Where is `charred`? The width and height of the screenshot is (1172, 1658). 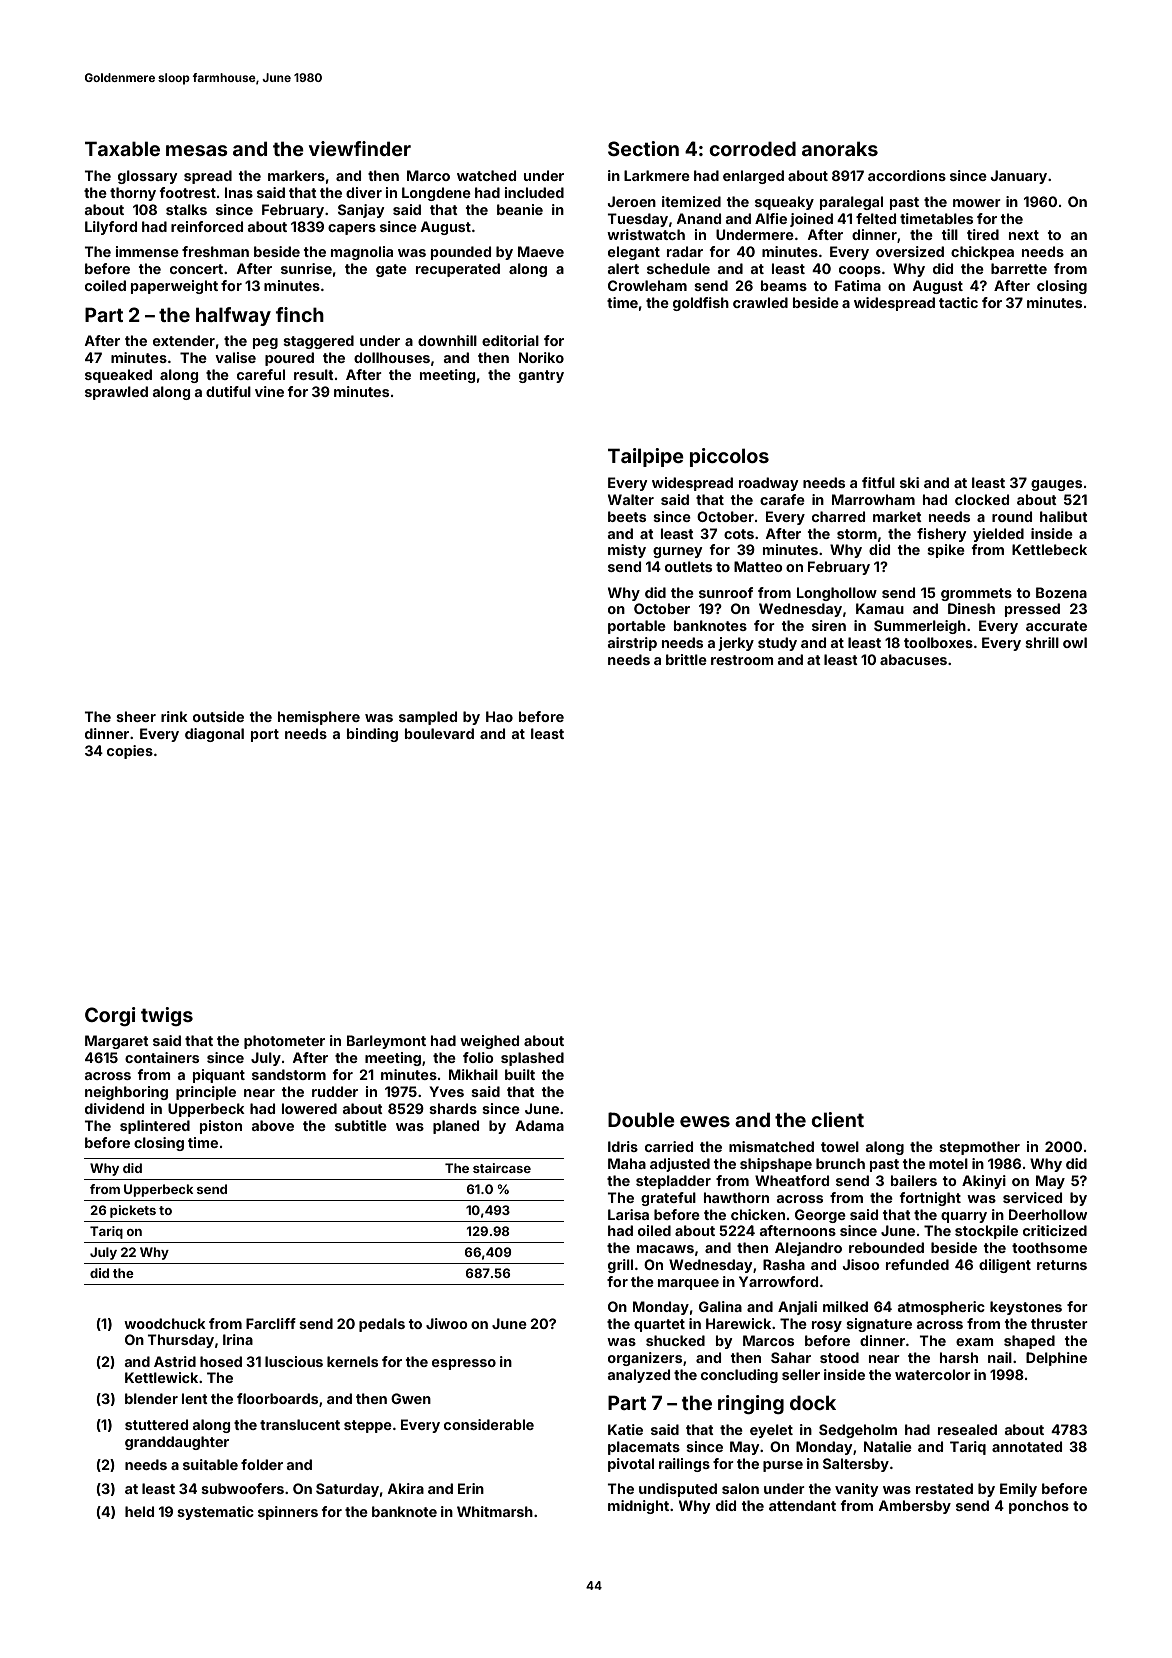 charred is located at coordinates (838, 516).
